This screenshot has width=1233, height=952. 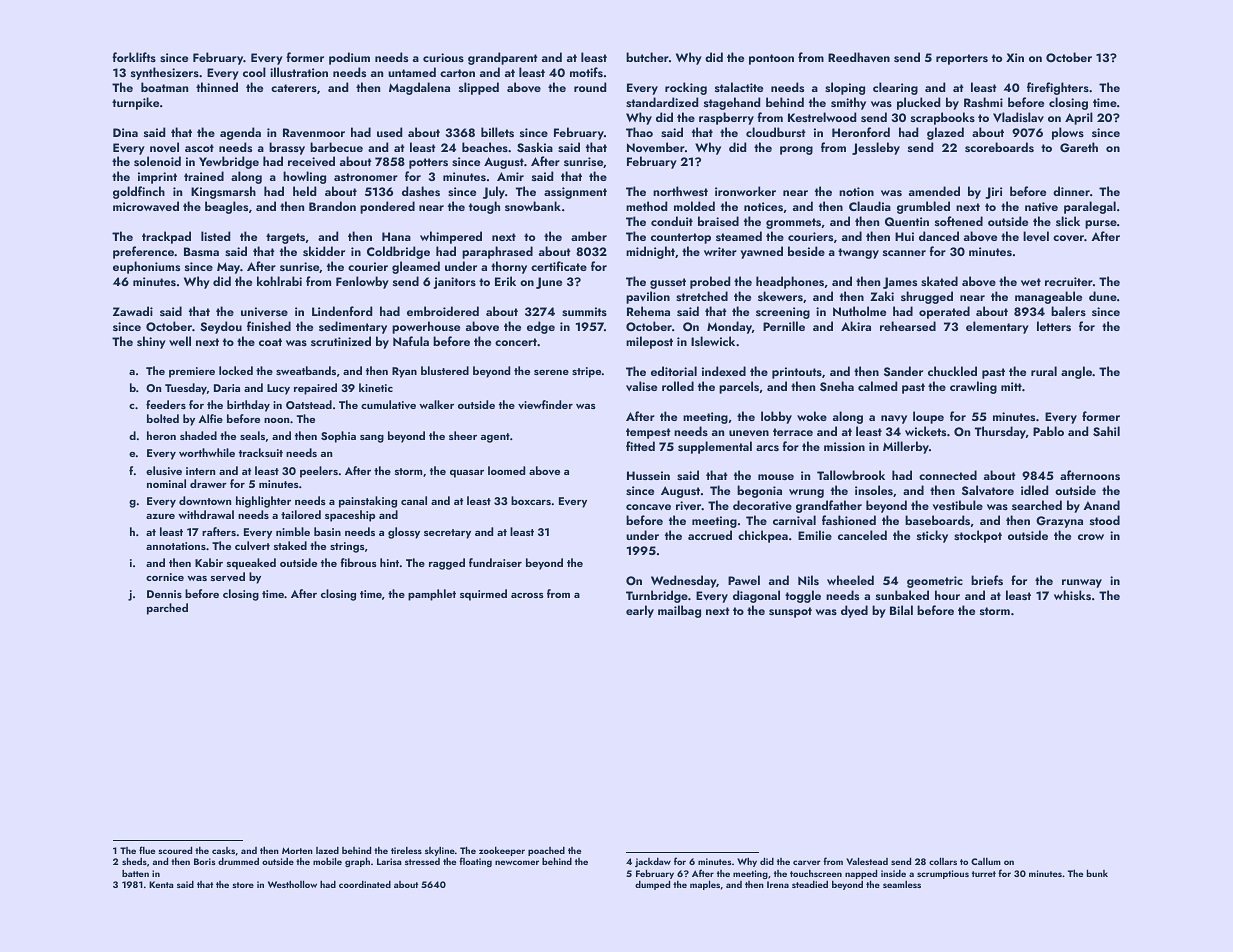 What do you see at coordinates (947, 595) in the screenshot?
I see `hour` at bounding box center [947, 595].
